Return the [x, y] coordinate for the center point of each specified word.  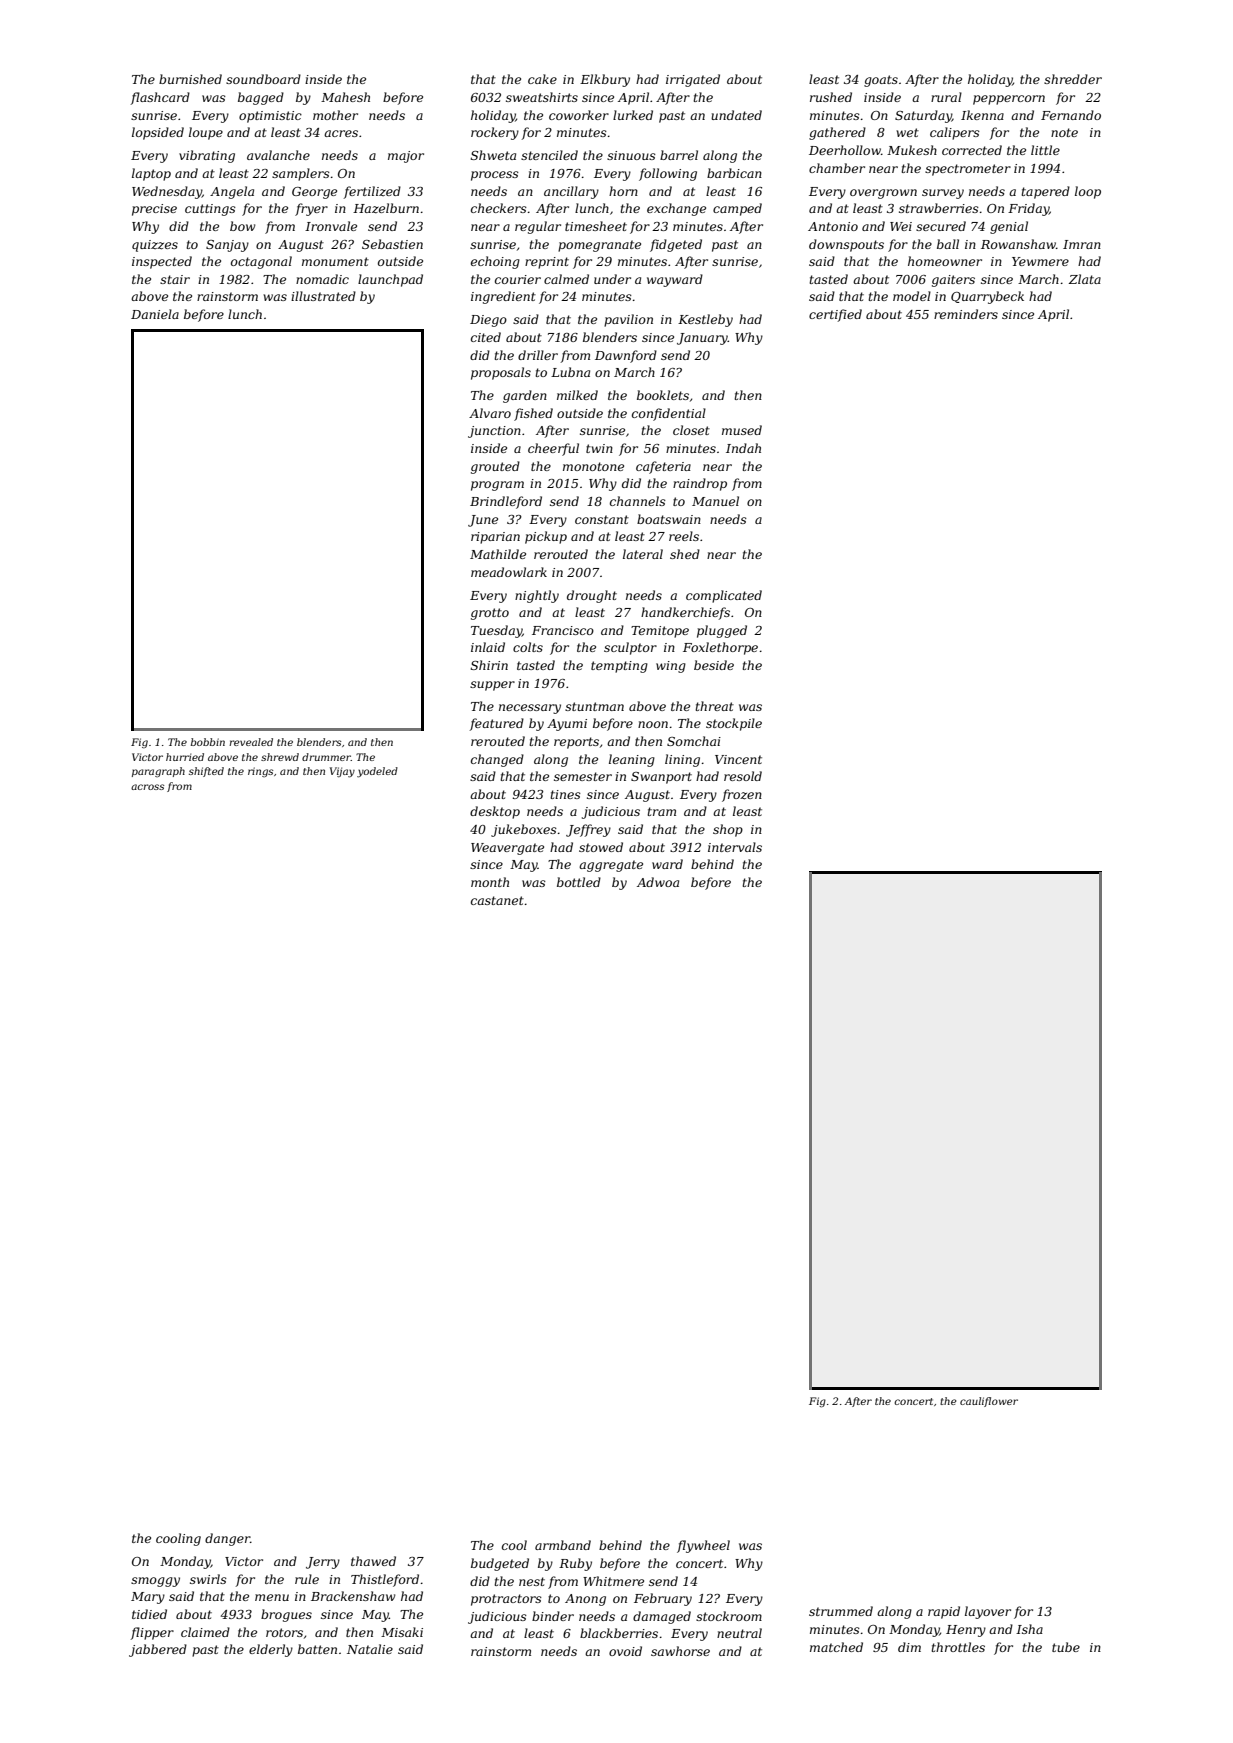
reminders [966, 314]
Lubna [570, 372]
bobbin [208, 742]
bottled [579, 882]
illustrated [323, 296]
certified [835, 315]
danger [227, 1539]
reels [684, 536]
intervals [735, 847]
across [147, 787]
